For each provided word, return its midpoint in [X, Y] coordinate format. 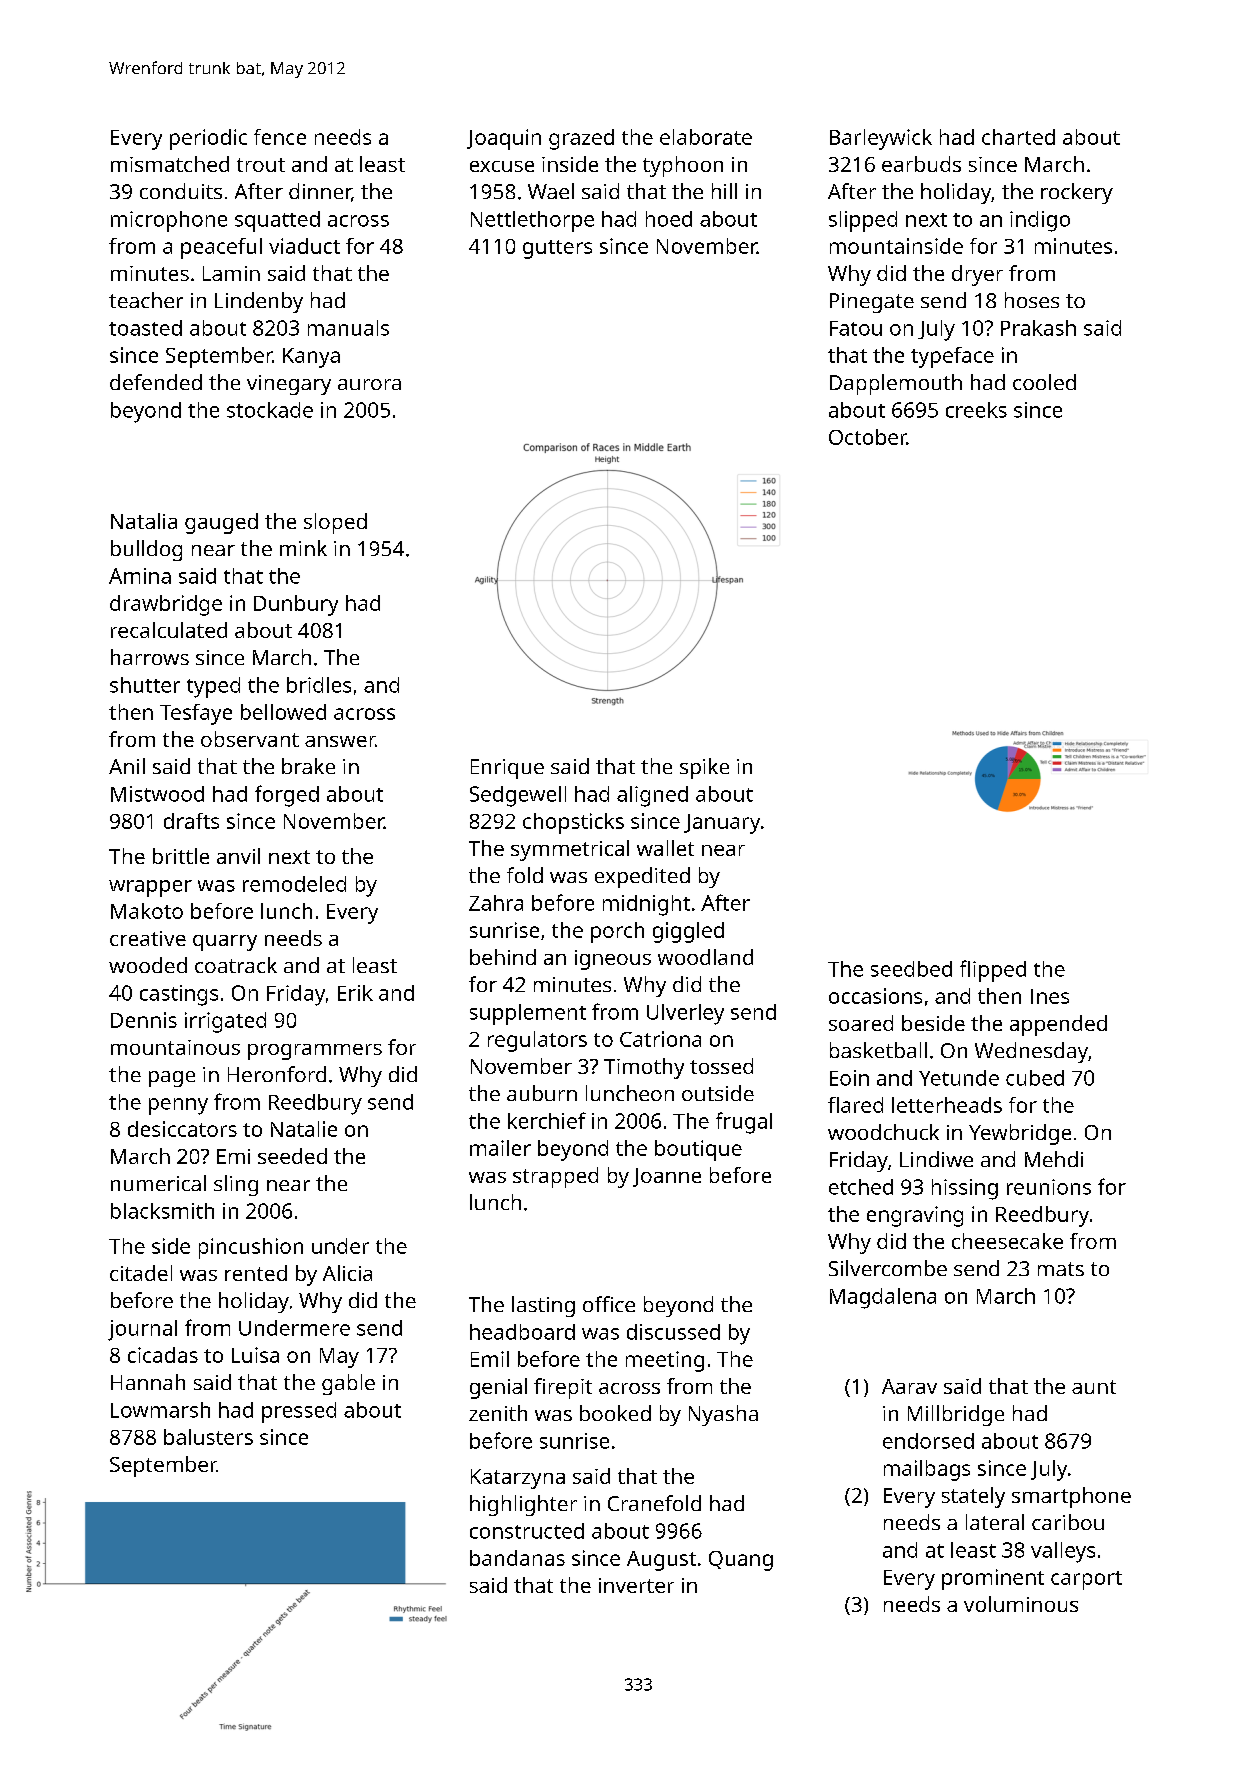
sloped [335, 523]
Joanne [667, 1177]
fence [280, 137]
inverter [636, 1585]
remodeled [294, 884]
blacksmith [162, 1211]
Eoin [849, 1078]
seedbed [911, 969]
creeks [976, 410]
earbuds [921, 164]
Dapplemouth [896, 384]
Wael [551, 191]
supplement [528, 1014]
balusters [208, 1437]
